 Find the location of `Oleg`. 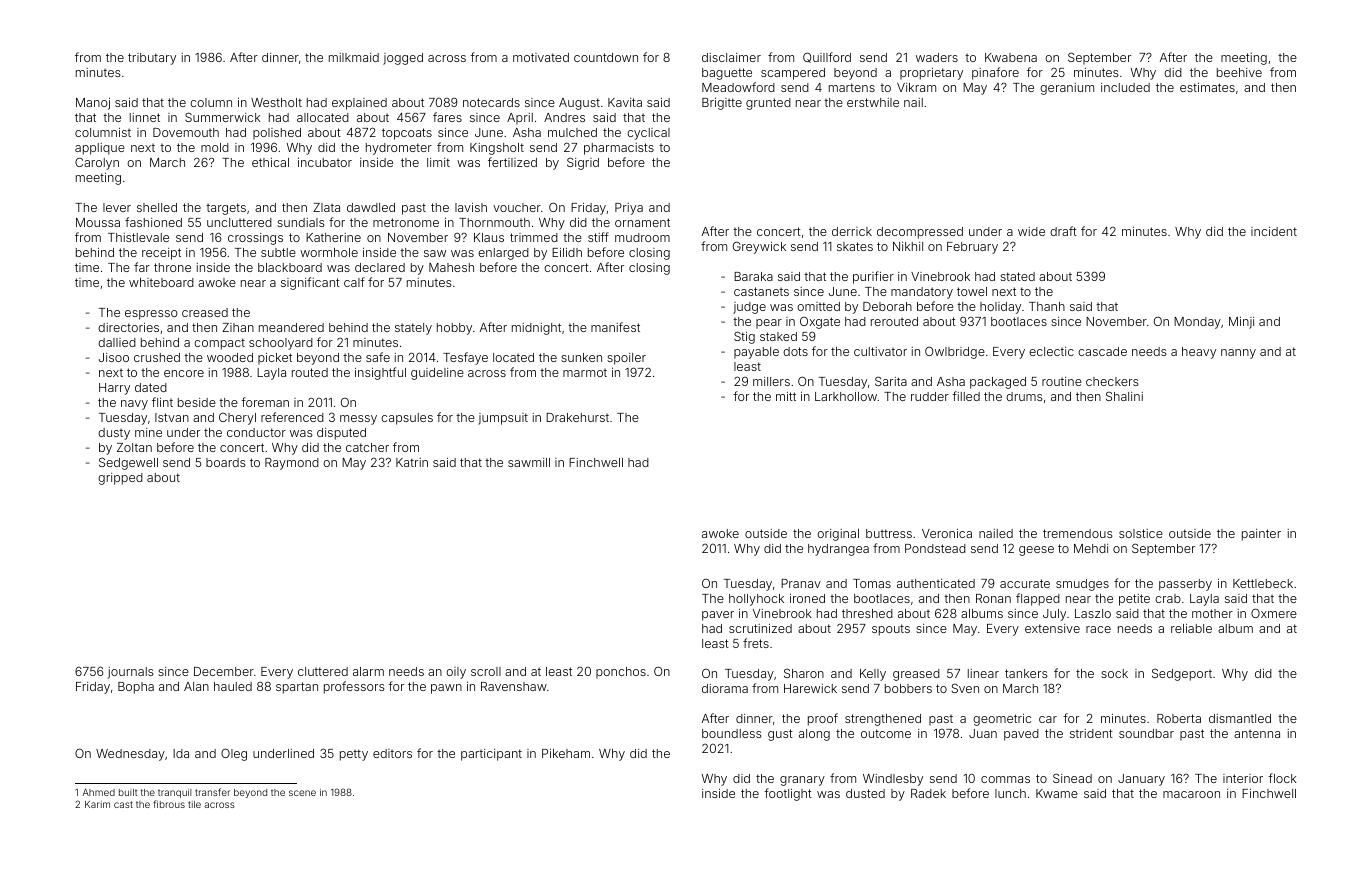

Oleg is located at coordinates (234, 754).
